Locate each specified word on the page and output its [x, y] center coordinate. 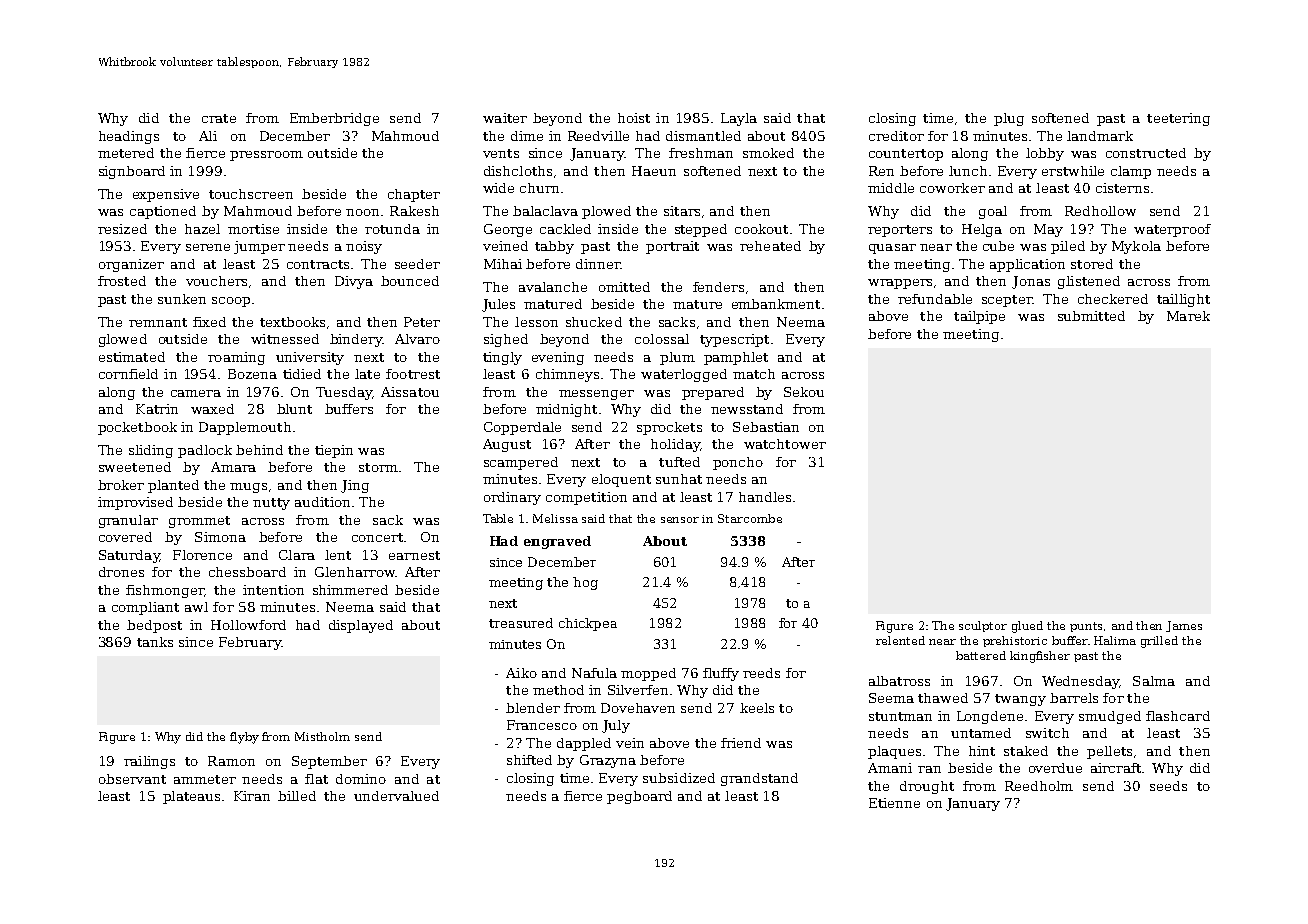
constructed [1146, 153]
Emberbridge [334, 119]
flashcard [1178, 716]
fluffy [721, 674]
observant [132, 779]
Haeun [654, 171]
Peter [422, 322]
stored [1092, 264]
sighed [506, 340]
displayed [361, 626]
